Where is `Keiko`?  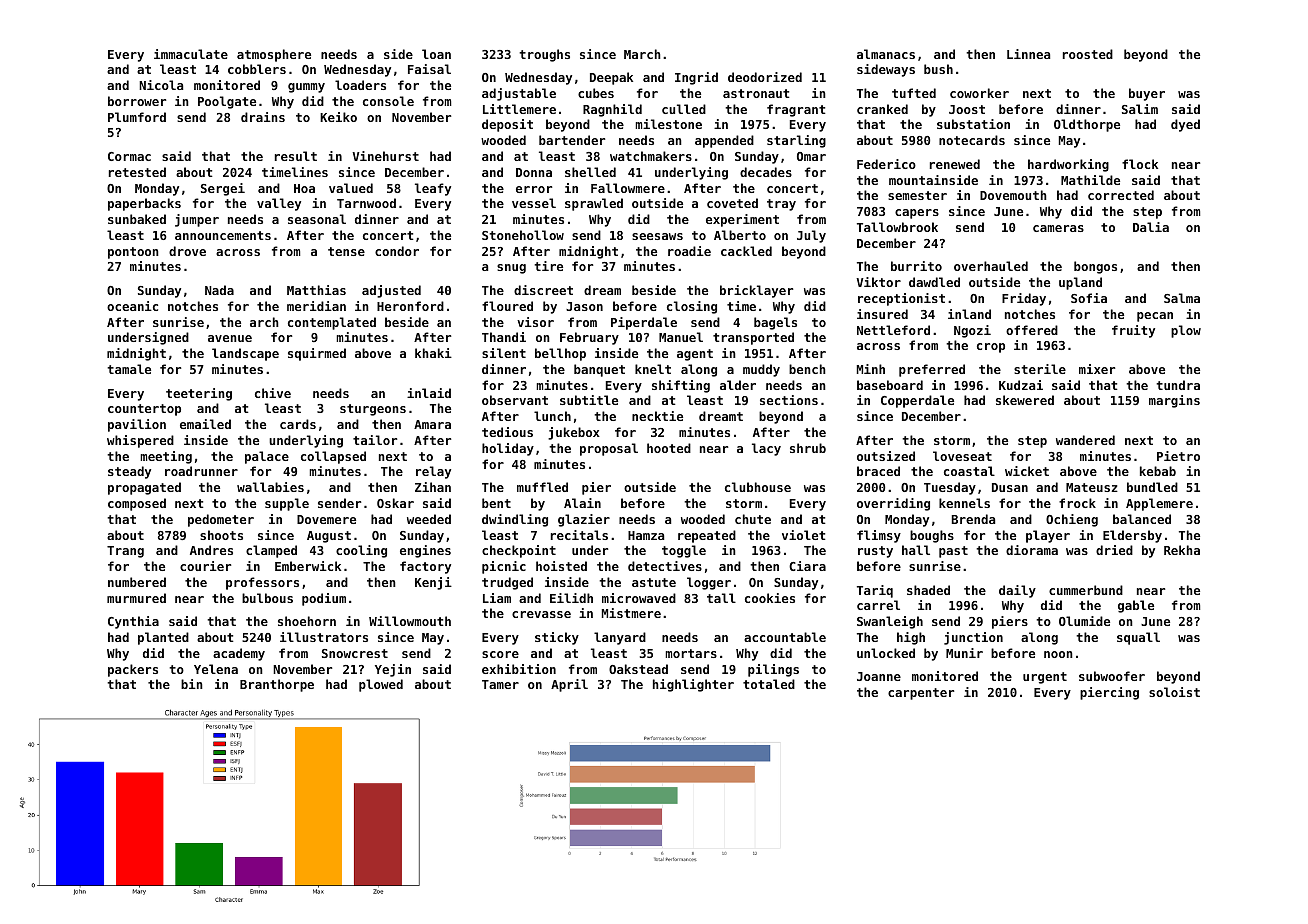 Keiko is located at coordinates (338, 117).
